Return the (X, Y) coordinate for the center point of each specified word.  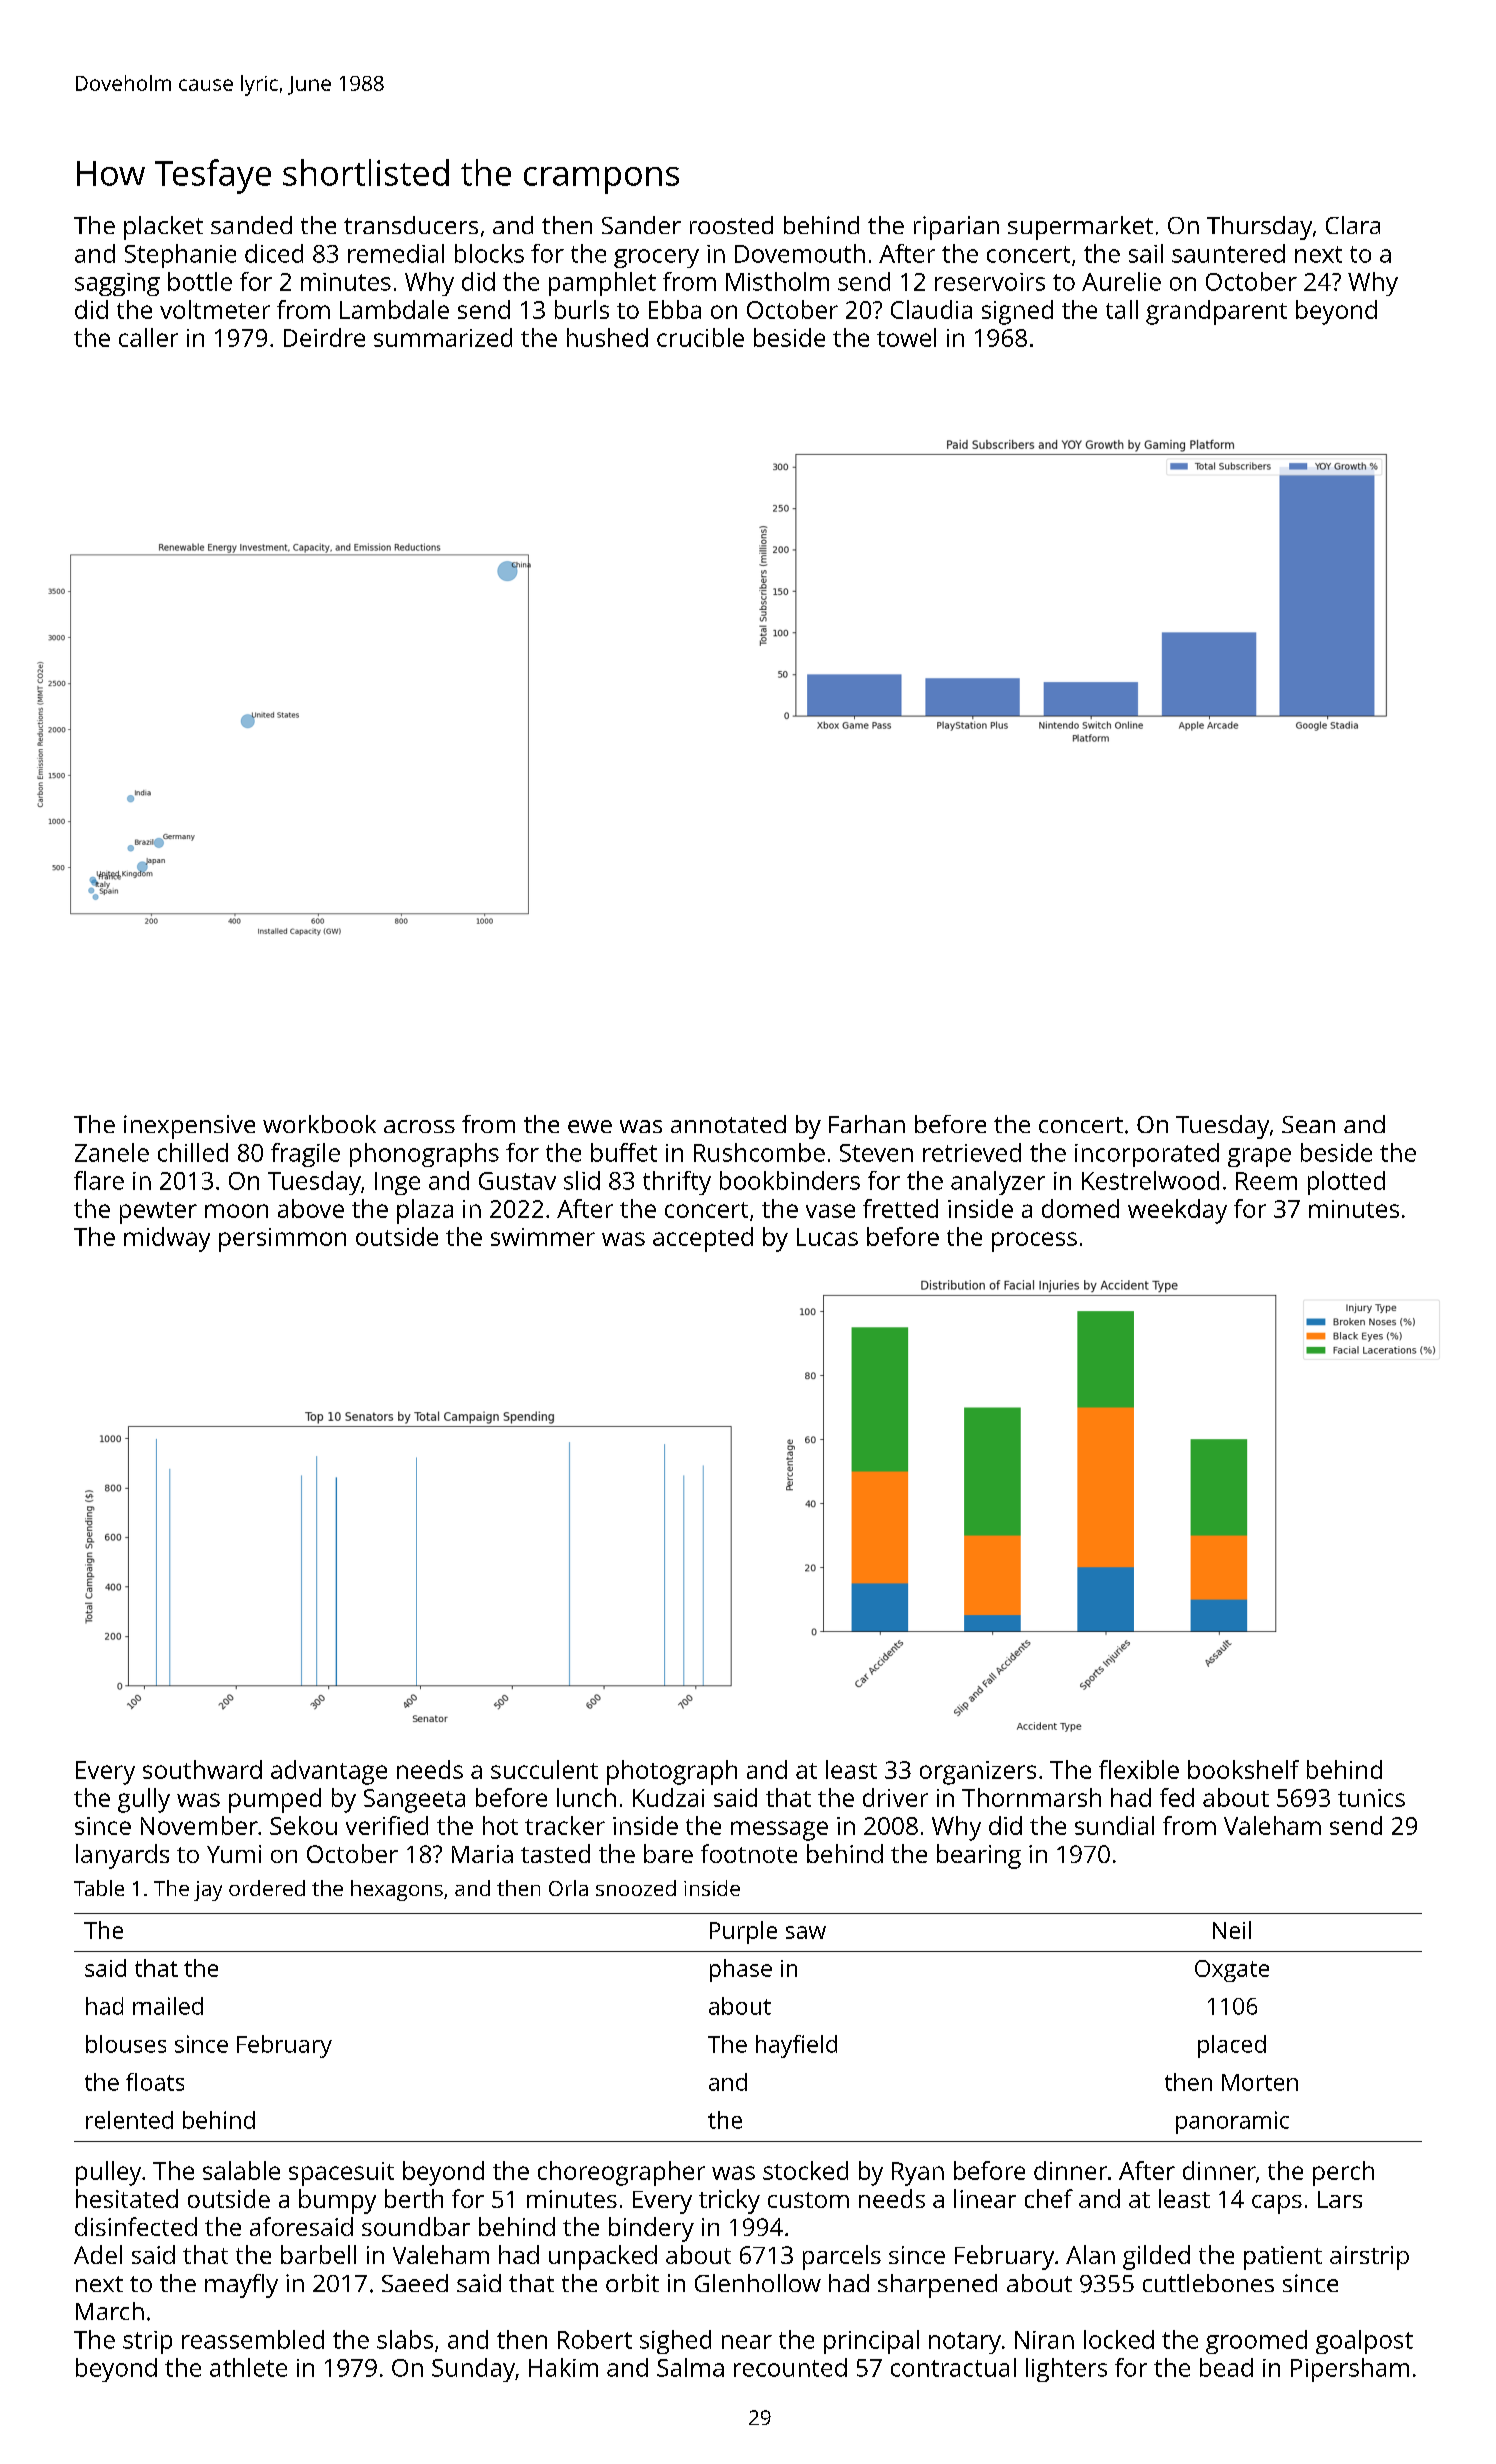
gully (144, 1800)
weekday (1177, 1211)
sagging (117, 284)
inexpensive (189, 1127)
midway (167, 1239)
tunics (1371, 1798)
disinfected (136, 2226)
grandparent (1216, 312)
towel (906, 337)
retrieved (972, 1152)
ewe (590, 1126)
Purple (743, 1932)
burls (582, 309)
